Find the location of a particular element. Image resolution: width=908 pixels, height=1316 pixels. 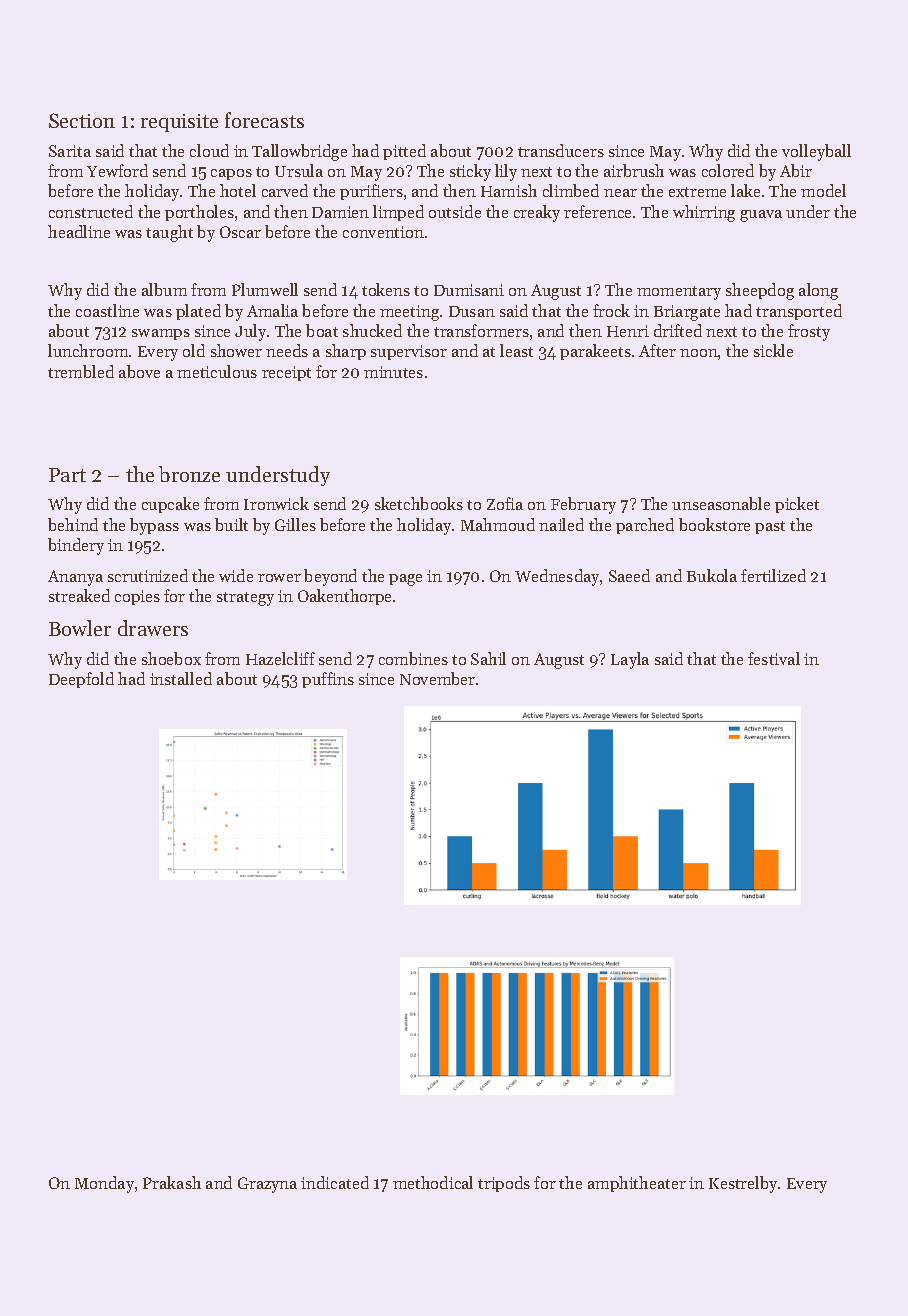

along is located at coordinates (818, 291).
